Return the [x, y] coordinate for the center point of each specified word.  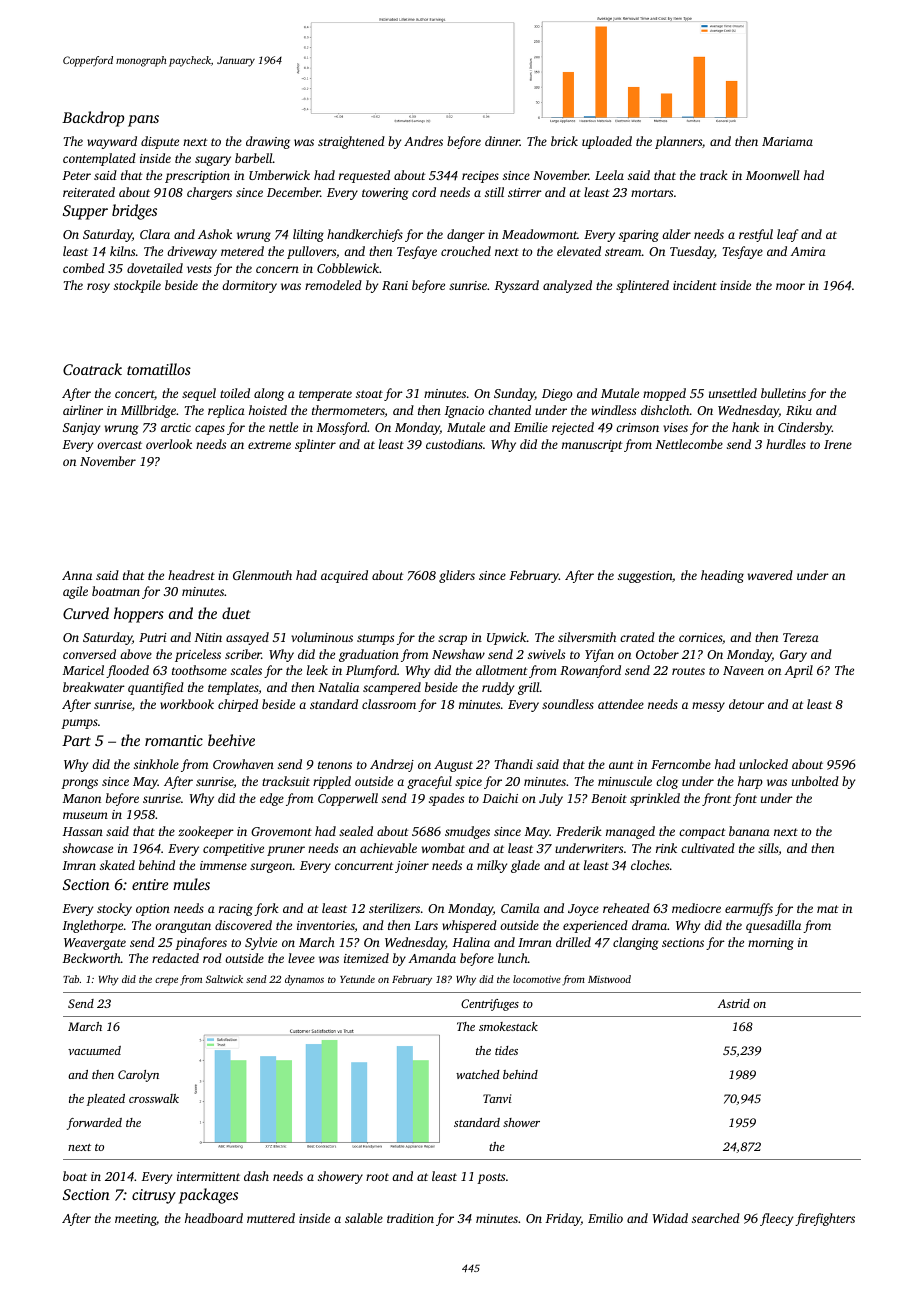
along [269, 394]
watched [477, 1074]
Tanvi [497, 1098]
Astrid [734, 1003]
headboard [214, 1218]
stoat [369, 394]
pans [143, 121]
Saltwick [224, 979]
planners [678, 142]
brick [564, 141]
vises [675, 427]
